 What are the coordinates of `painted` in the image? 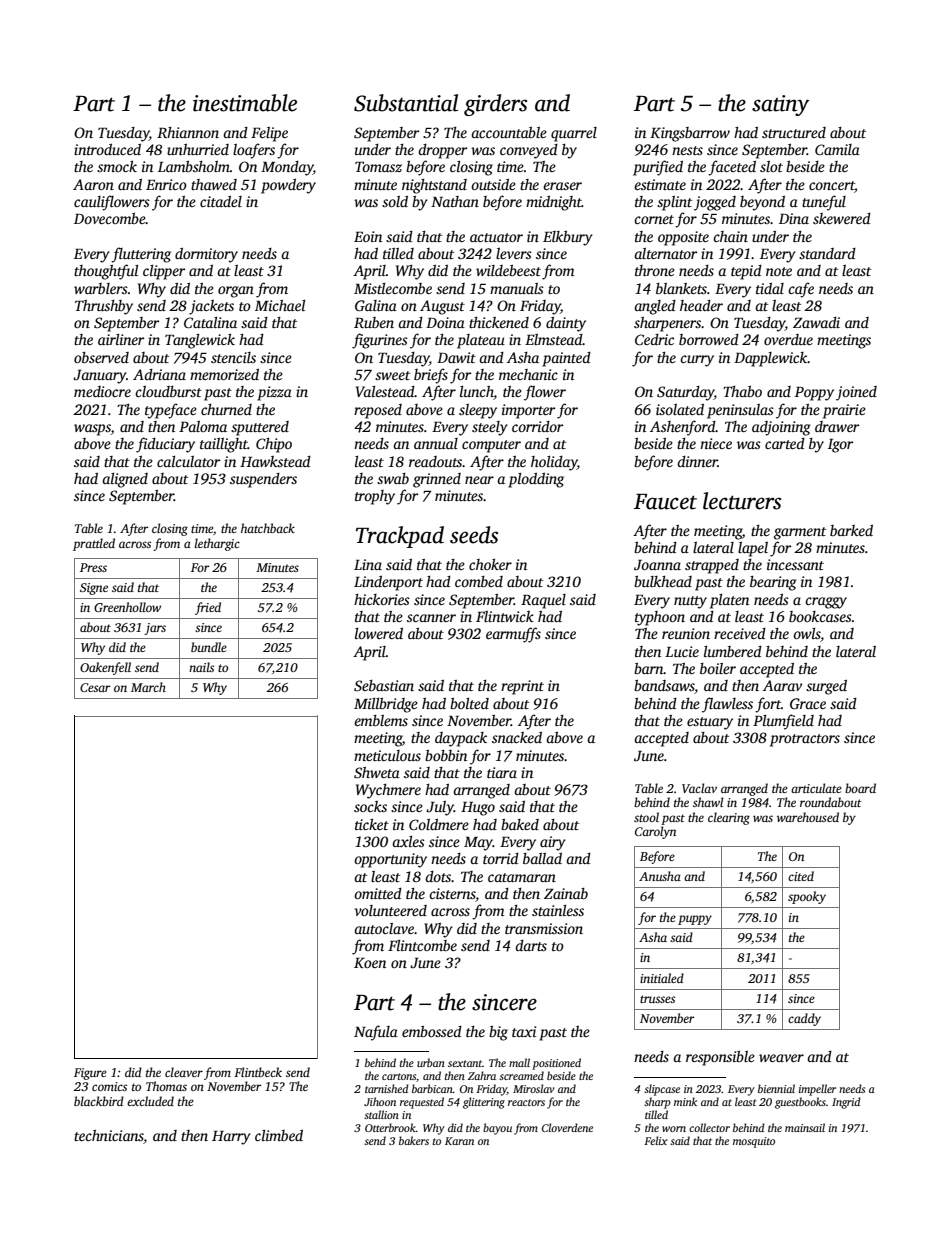 It's located at (566, 359).
